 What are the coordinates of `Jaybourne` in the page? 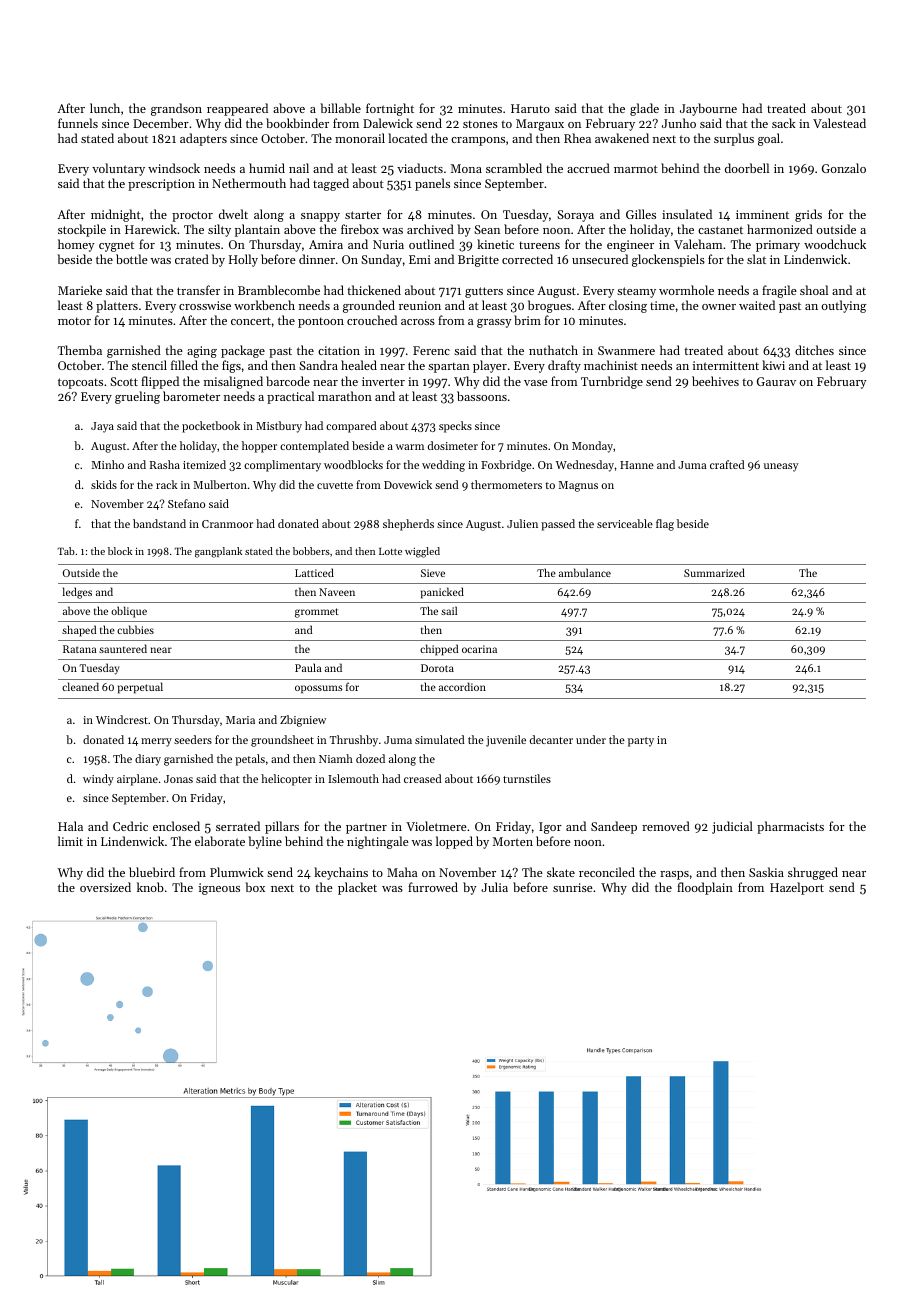 It's located at (708, 109).
